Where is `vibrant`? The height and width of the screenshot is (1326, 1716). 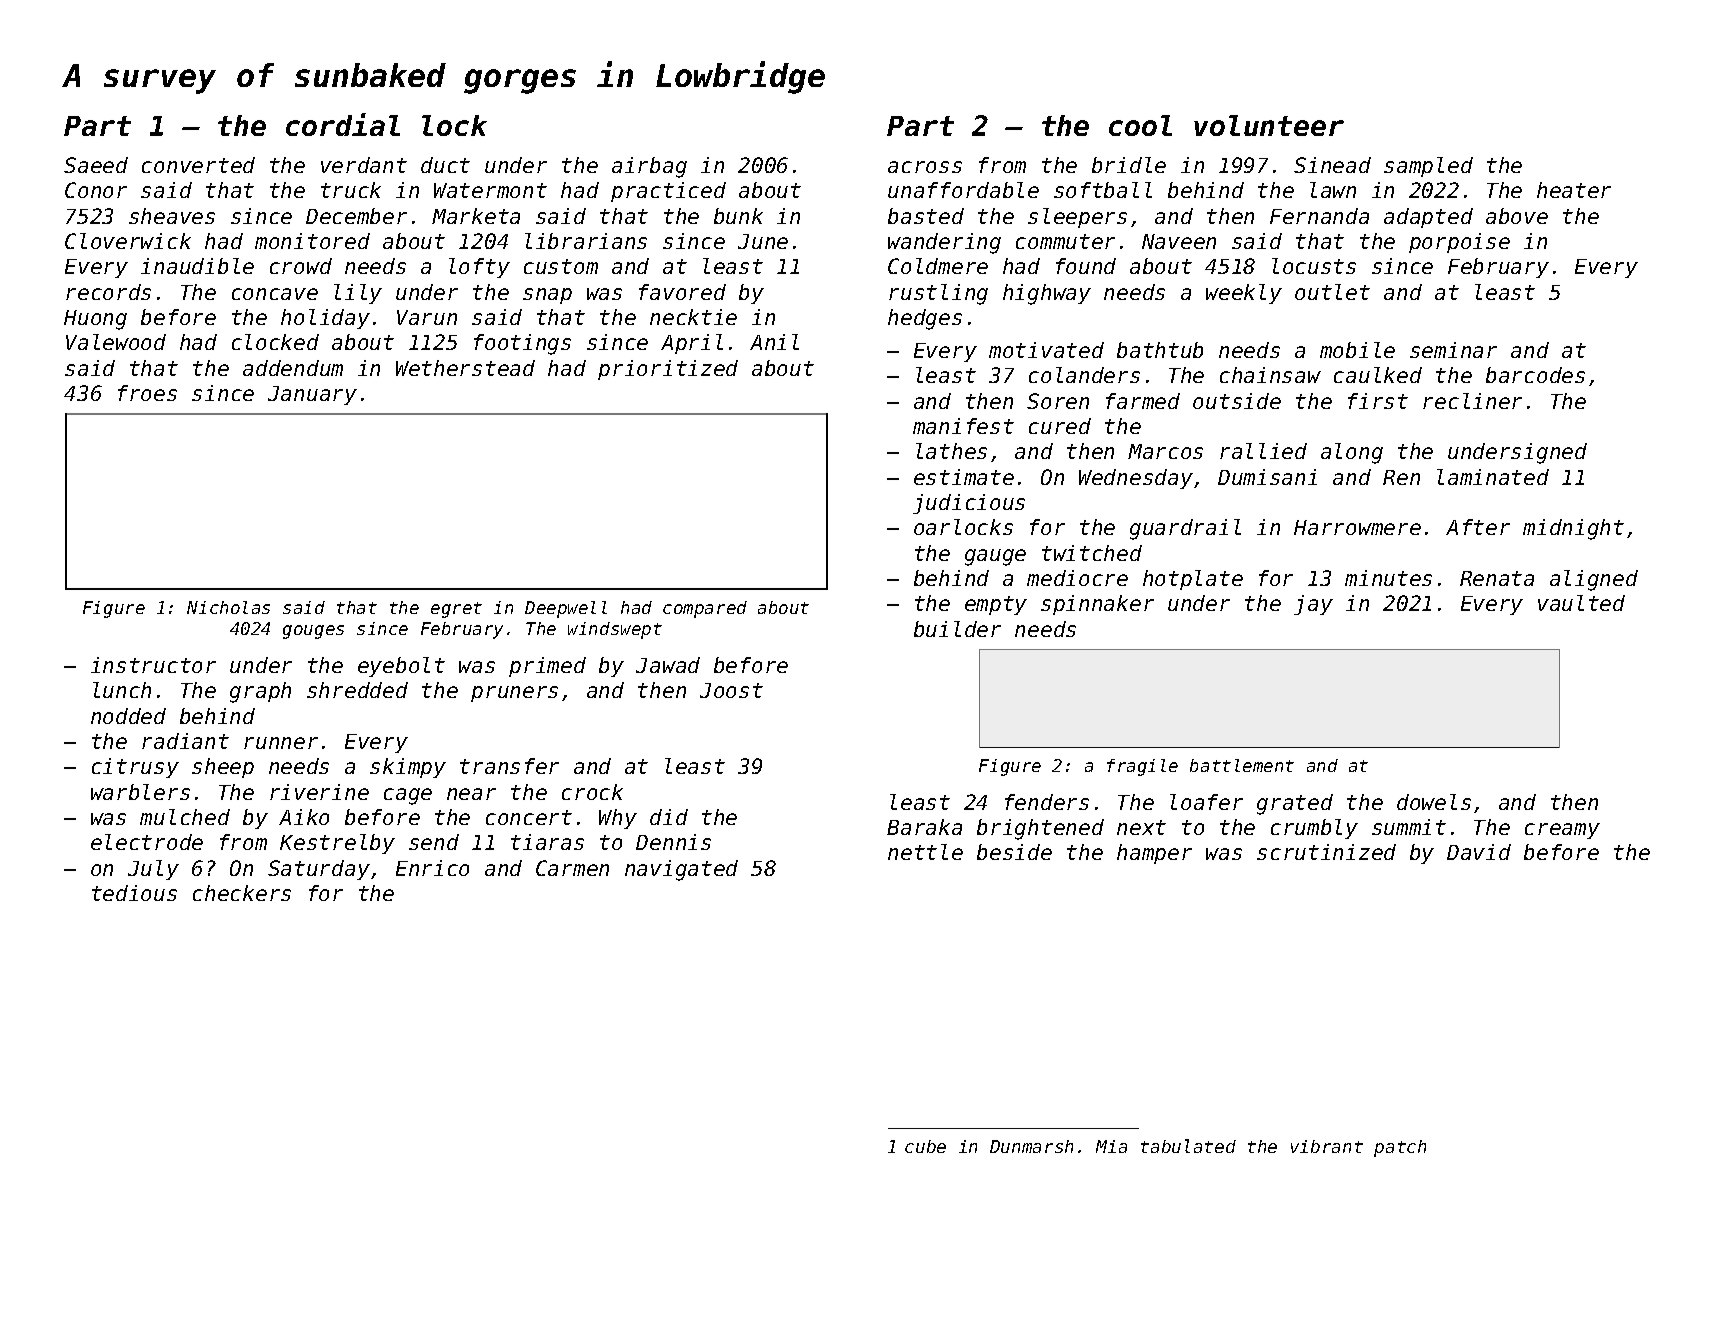
vibrant is located at coordinates (1327, 1146).
